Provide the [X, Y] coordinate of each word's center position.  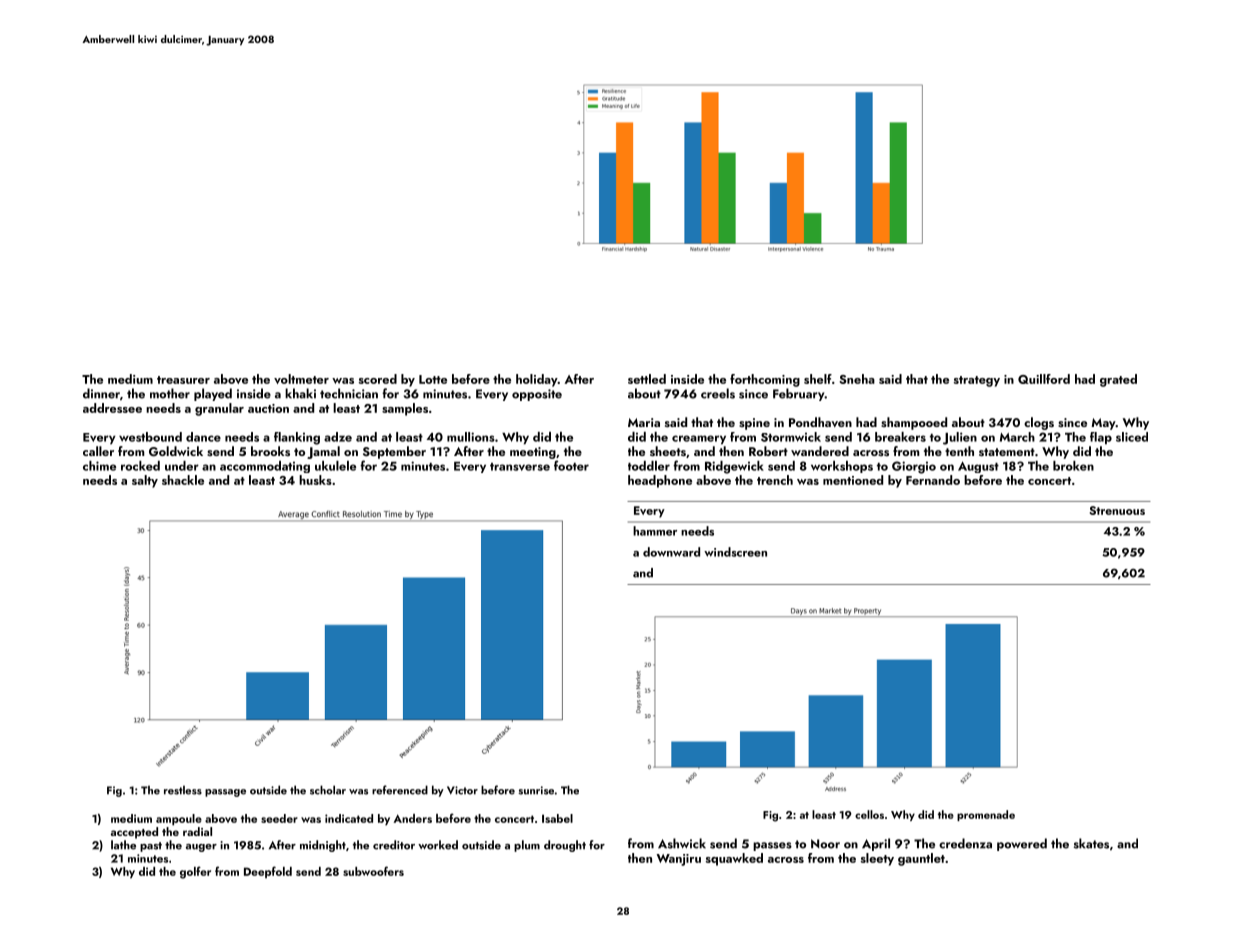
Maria [644, 422]
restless [183, 790]
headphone [660, 481]
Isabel [557, 818]
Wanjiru [679, 860]
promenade [986, 815]
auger [201, 848]
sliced [1132, 437]
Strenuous [1117, 510]
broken [1073, 466]
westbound [150, 437]
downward [671, 552]
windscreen [735, 552]
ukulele [335, 466]
